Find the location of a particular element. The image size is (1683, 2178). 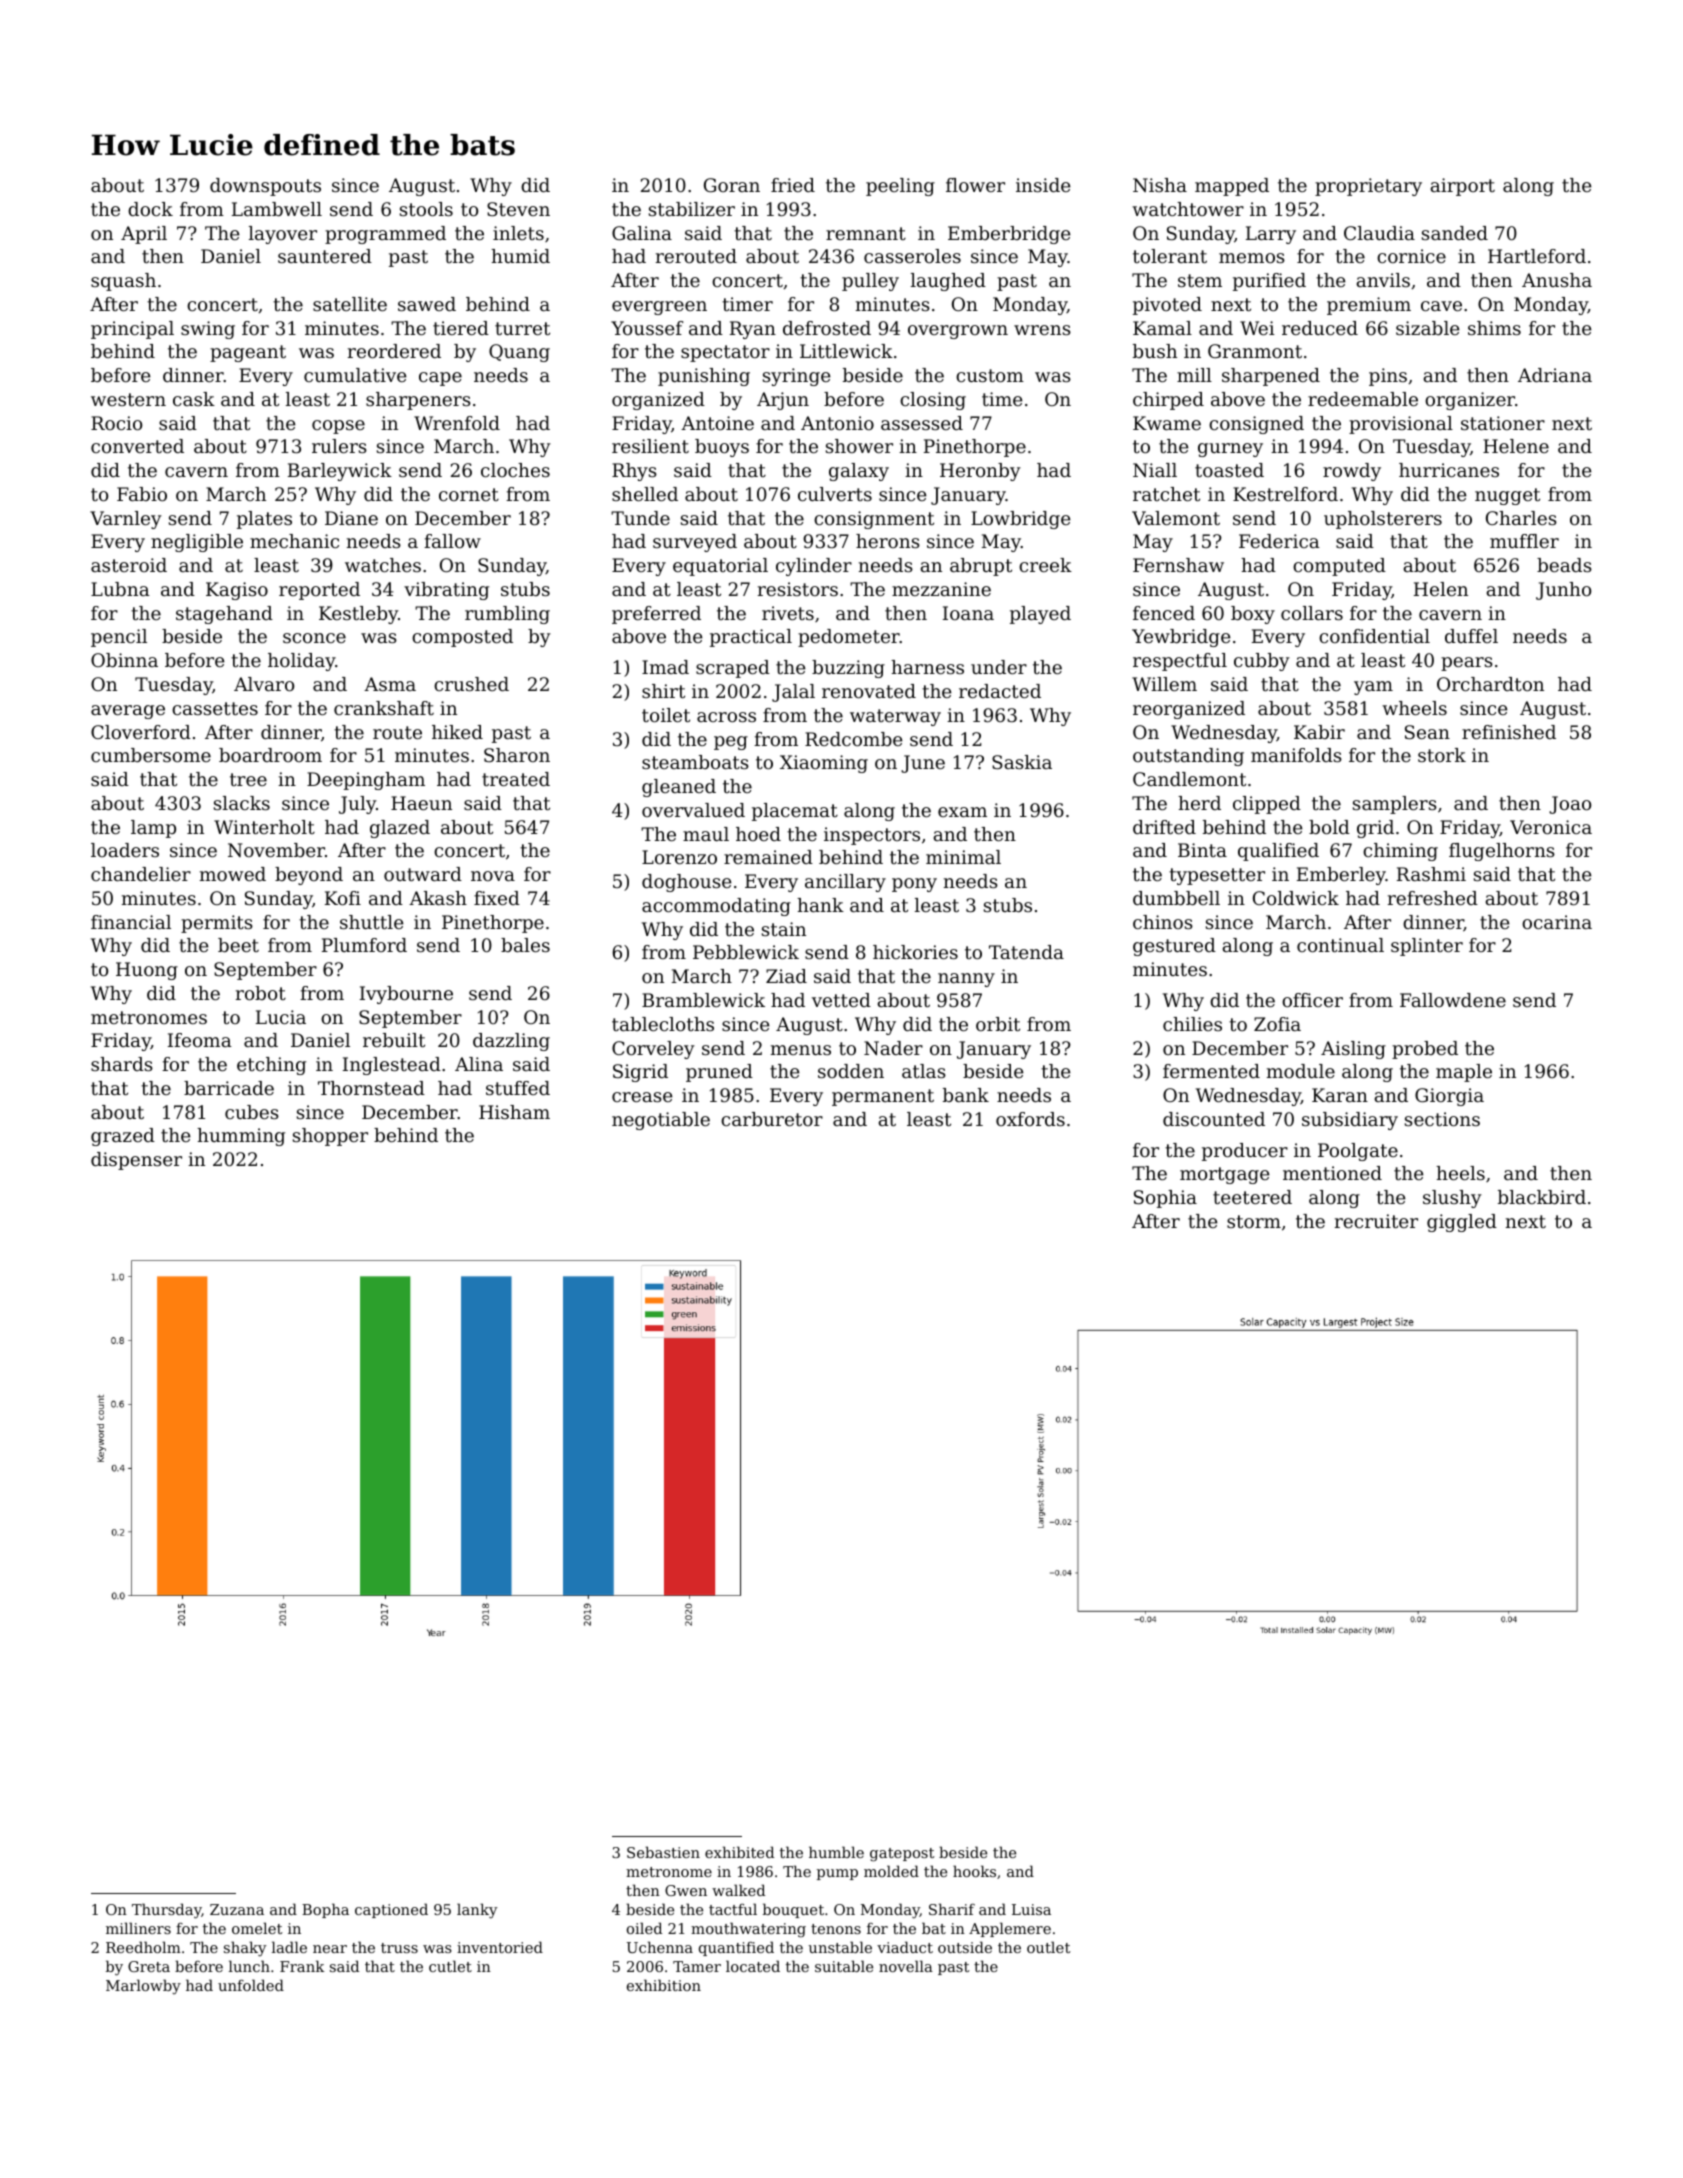

humming is located at coordinates (241, 1137).
